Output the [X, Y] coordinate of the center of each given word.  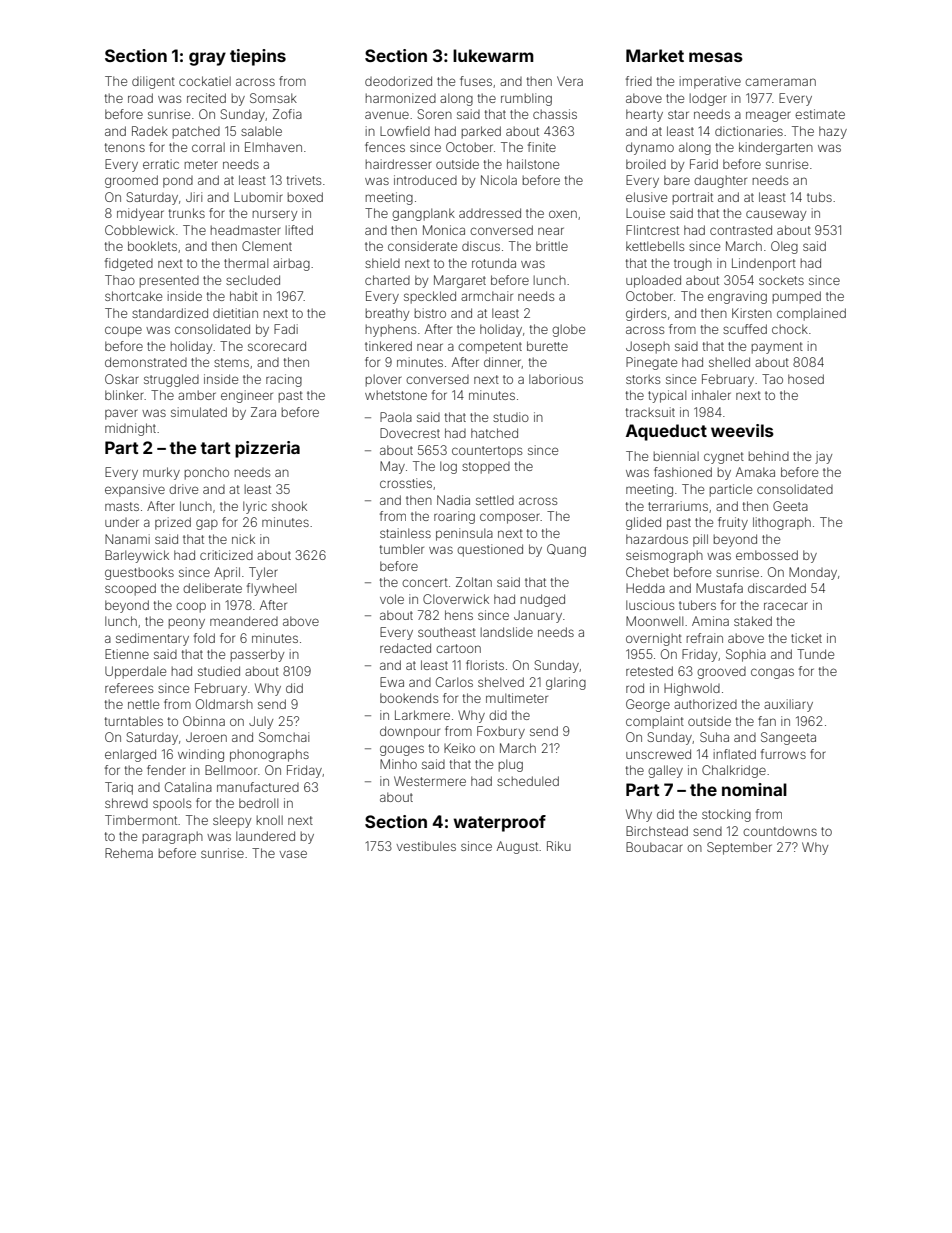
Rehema [129, 853]
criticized [226, 555]
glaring [566, 683]
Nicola [499, 180]
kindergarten [776, 148]
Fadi [286, 329]
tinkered [388, 346]
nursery [275, 215]
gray [207, 59]
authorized [705, 704]
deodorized [398, 81]
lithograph [782, 523]
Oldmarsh [224, 704]
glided [643, 523]
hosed [806, 379]
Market [655, 55]
